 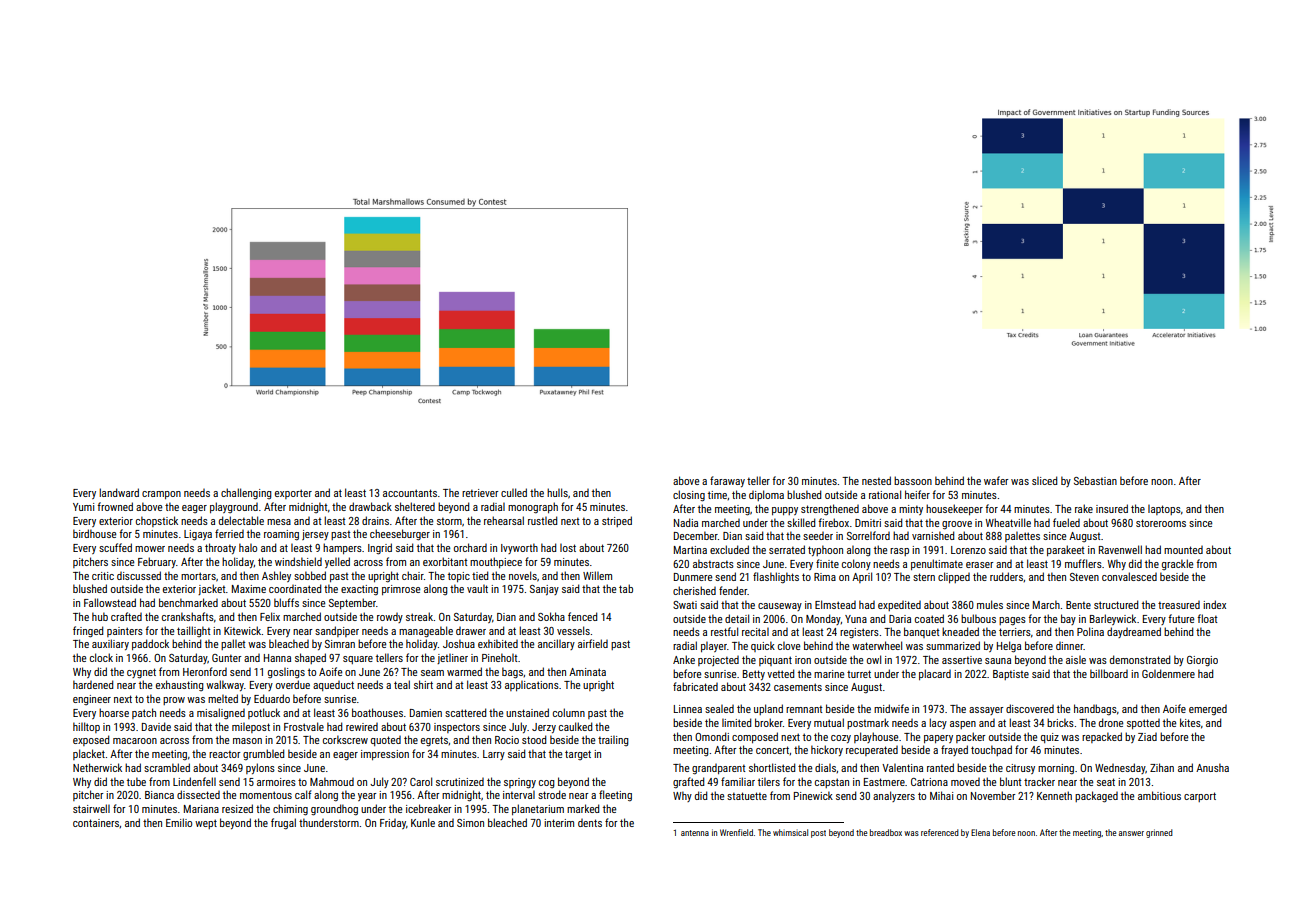 What do you see at coordinates (990, 604) in the document?
I see `mules` at bounding box center [990, 604].
